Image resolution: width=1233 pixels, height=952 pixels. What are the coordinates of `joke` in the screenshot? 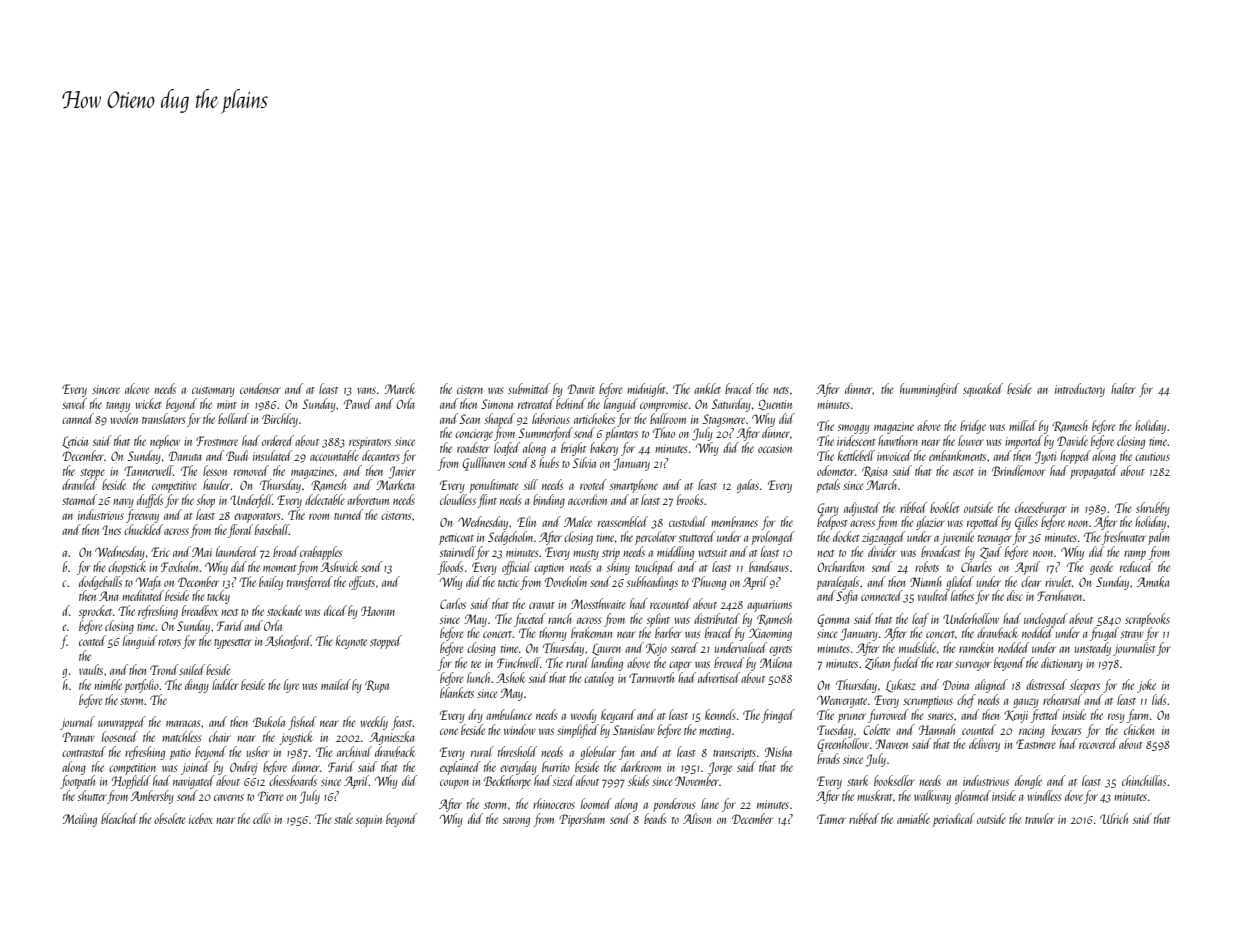 It's located at (1146, 686).
